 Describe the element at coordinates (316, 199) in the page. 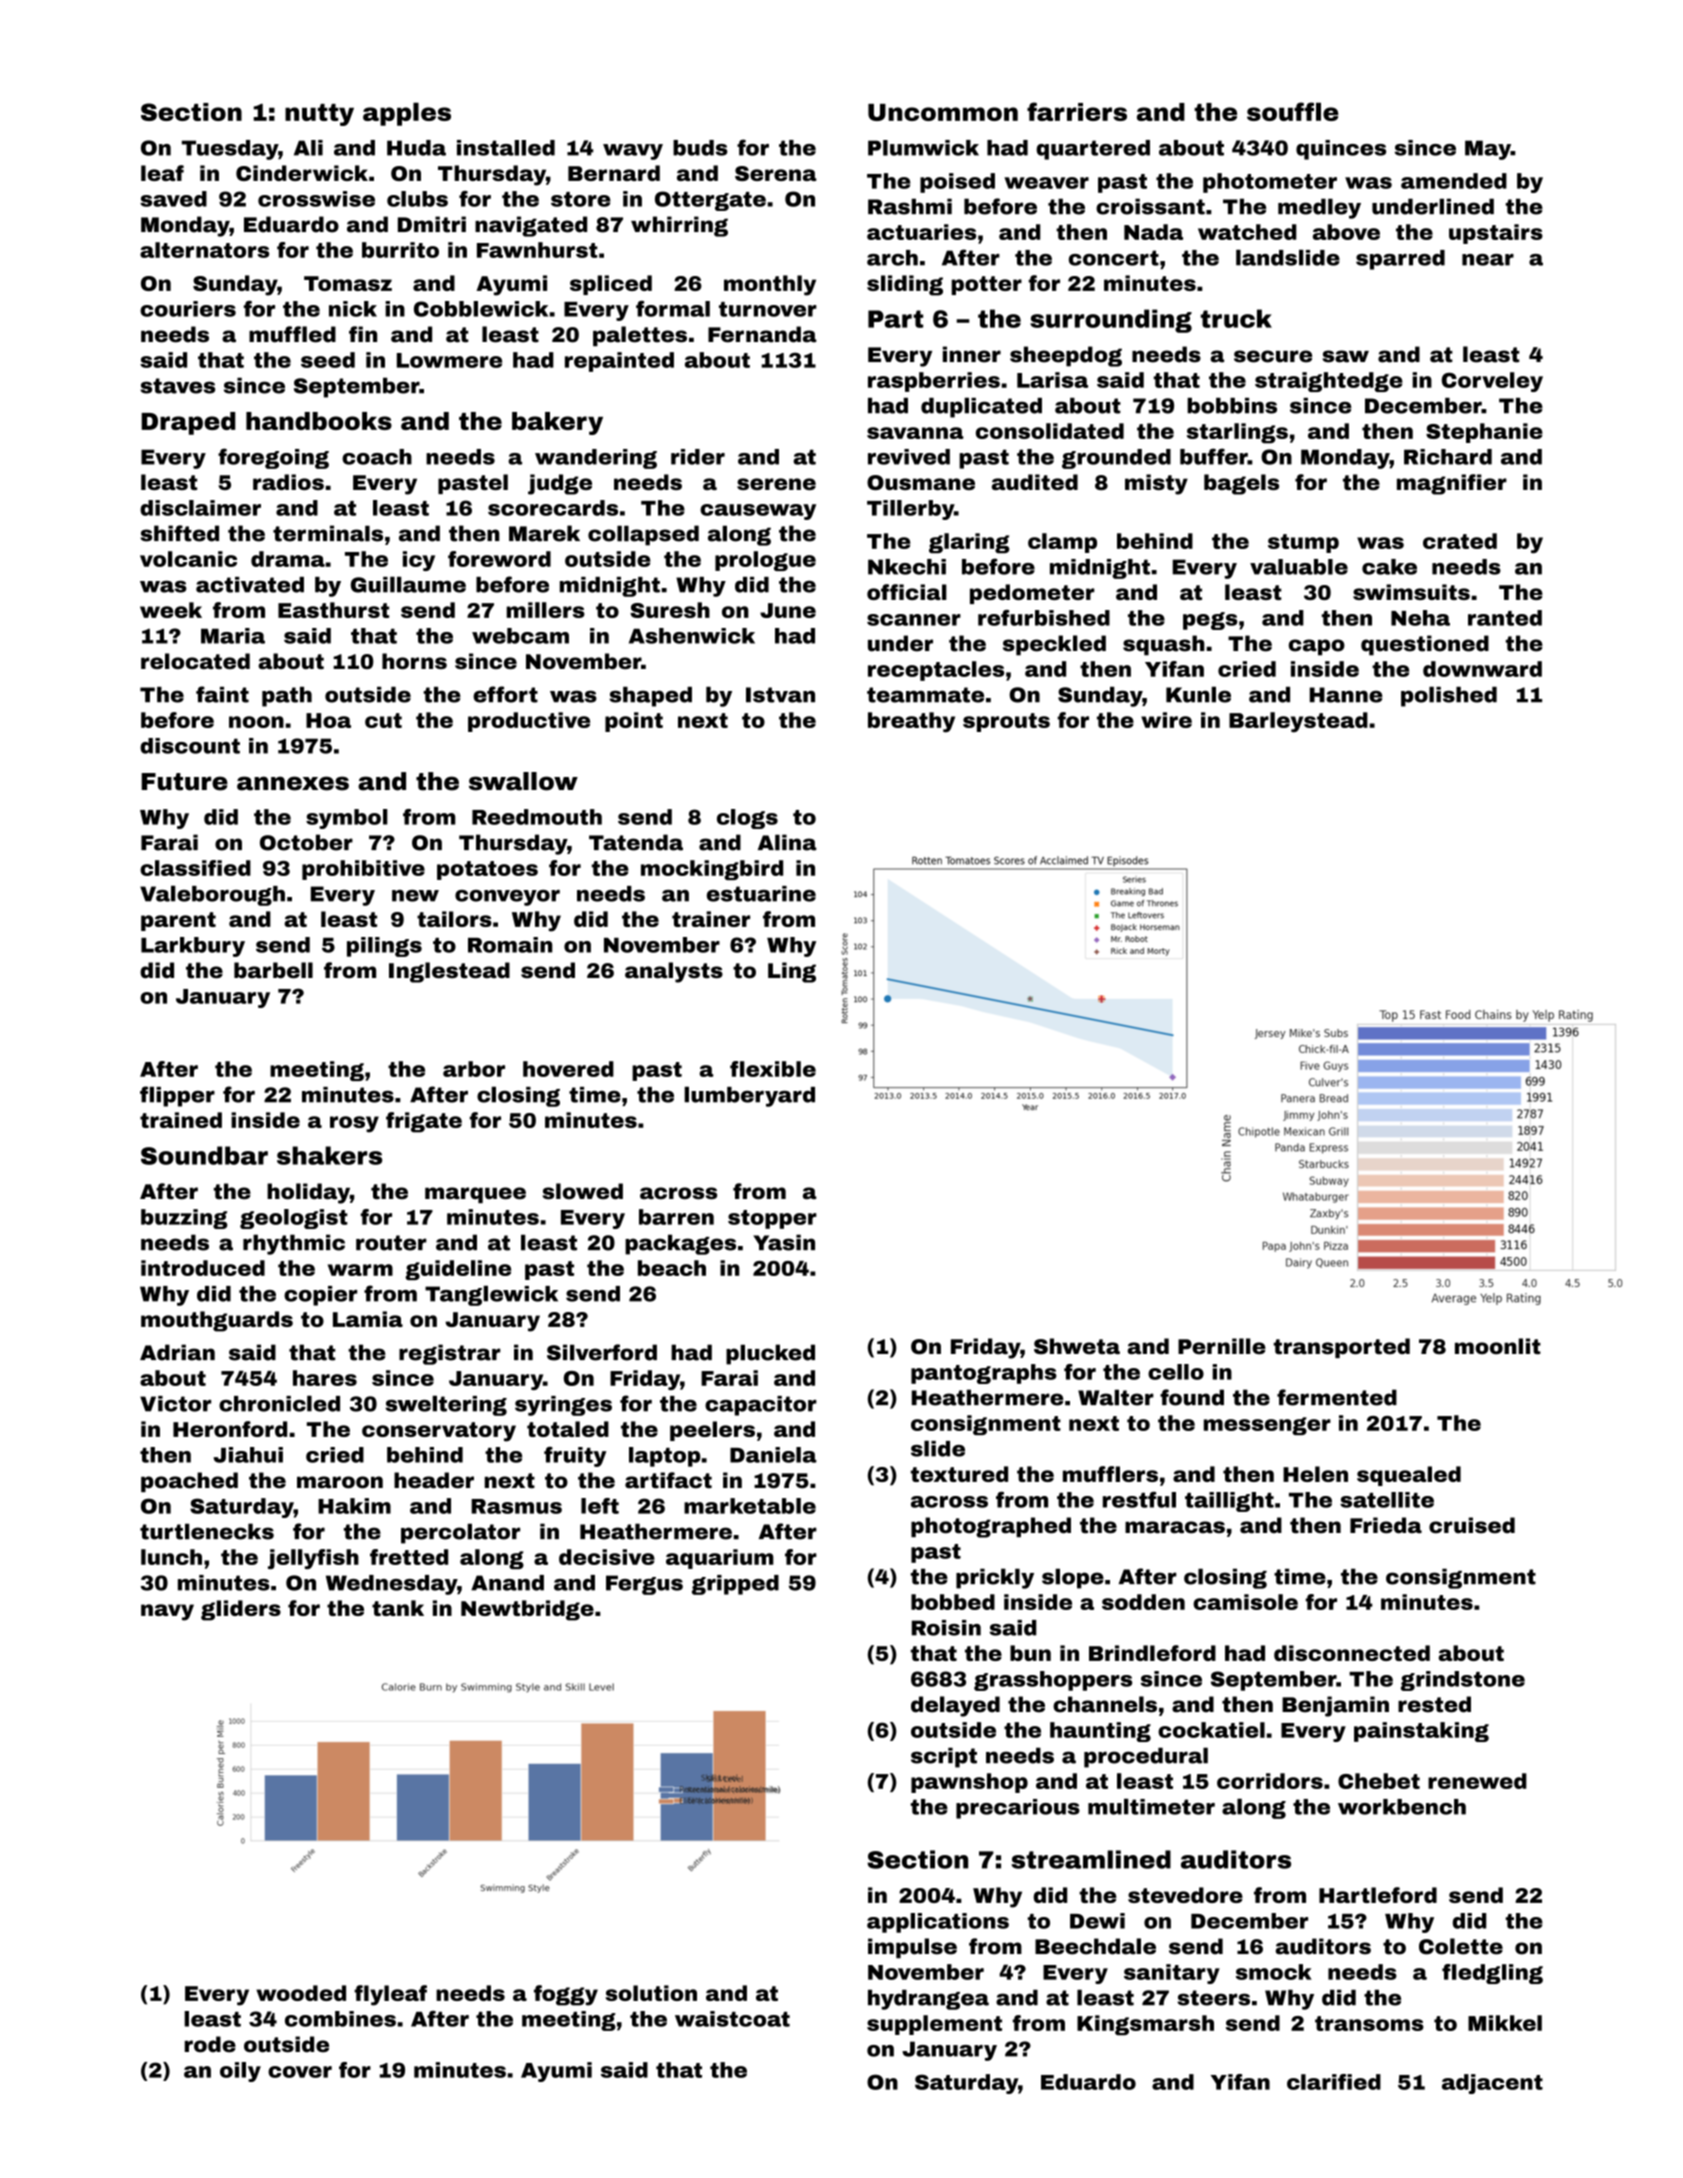

I see `crosswise` at that location.
